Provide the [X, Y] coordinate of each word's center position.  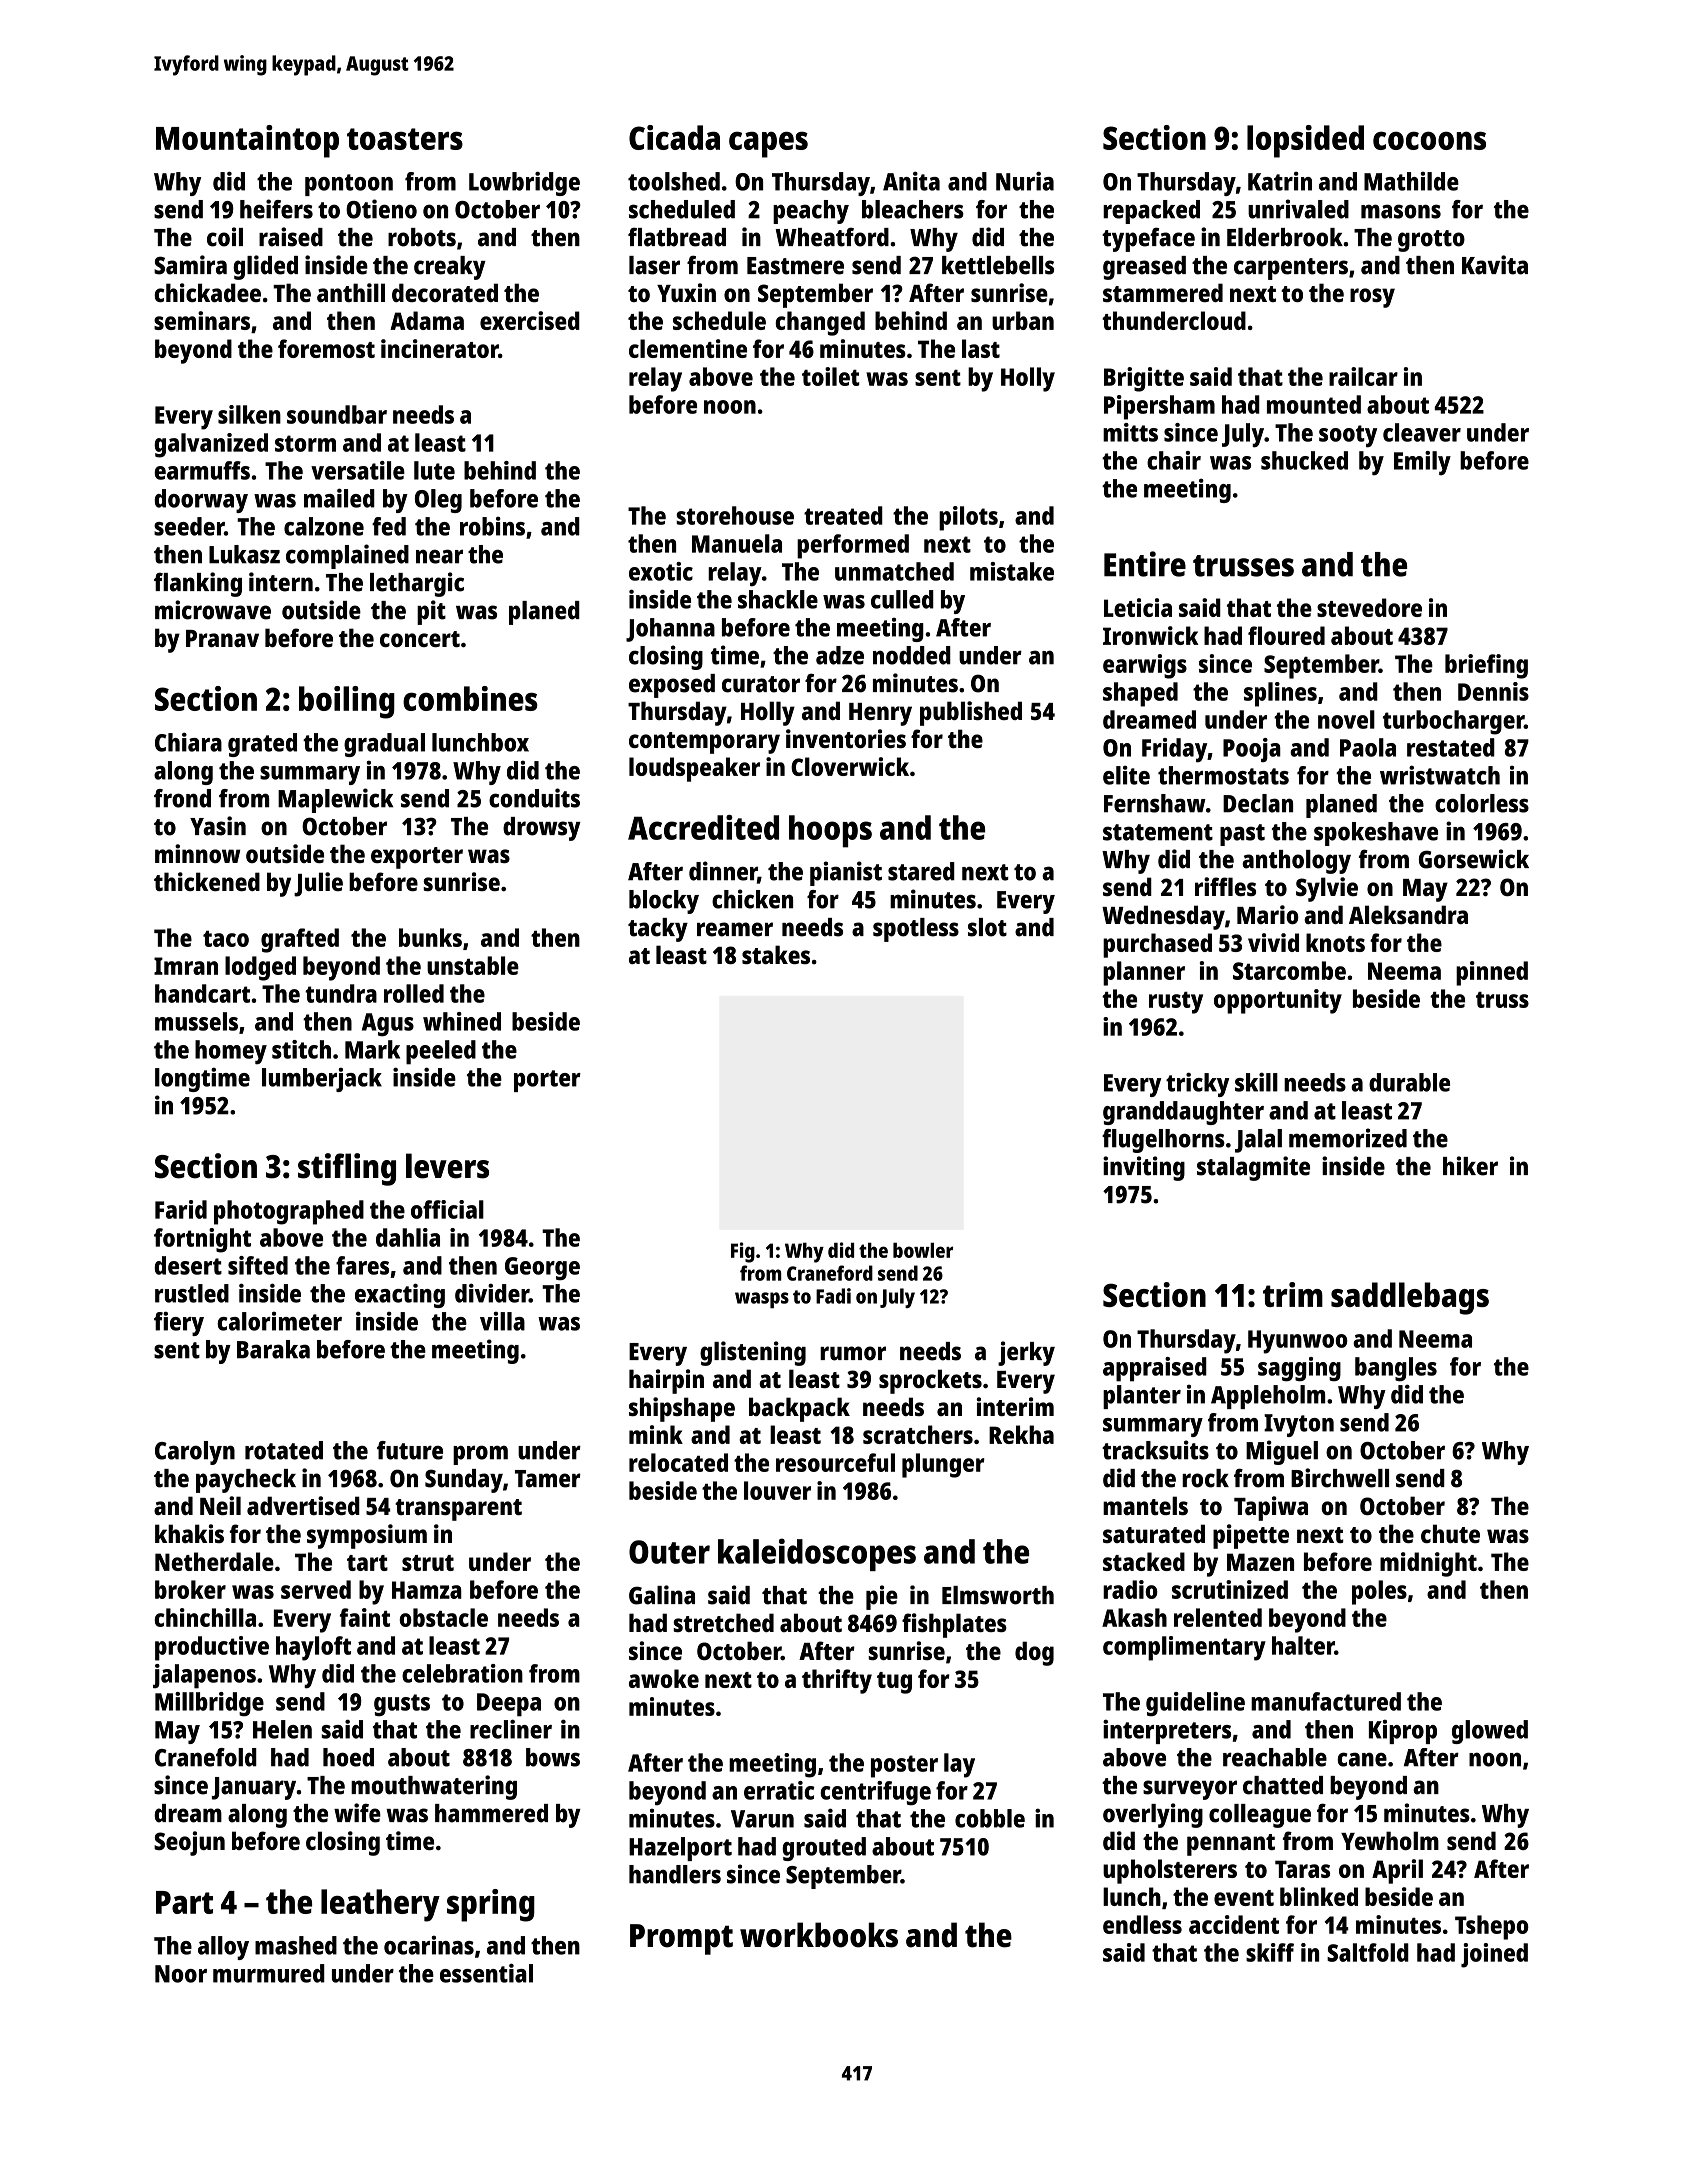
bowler [923, 1250]
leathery [380, 1905]
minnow [197, 853]
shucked [1304, 460]
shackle [778, 599]
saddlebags [1410, 1298]
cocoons [1429, 140]
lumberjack [322, 1080]
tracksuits [1155, 1450]
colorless [1482, 803]
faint [365, 1617]
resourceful [835, 1462]
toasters [405, 139]
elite [1126, 775]
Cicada [674, 137]
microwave [213, 610]
